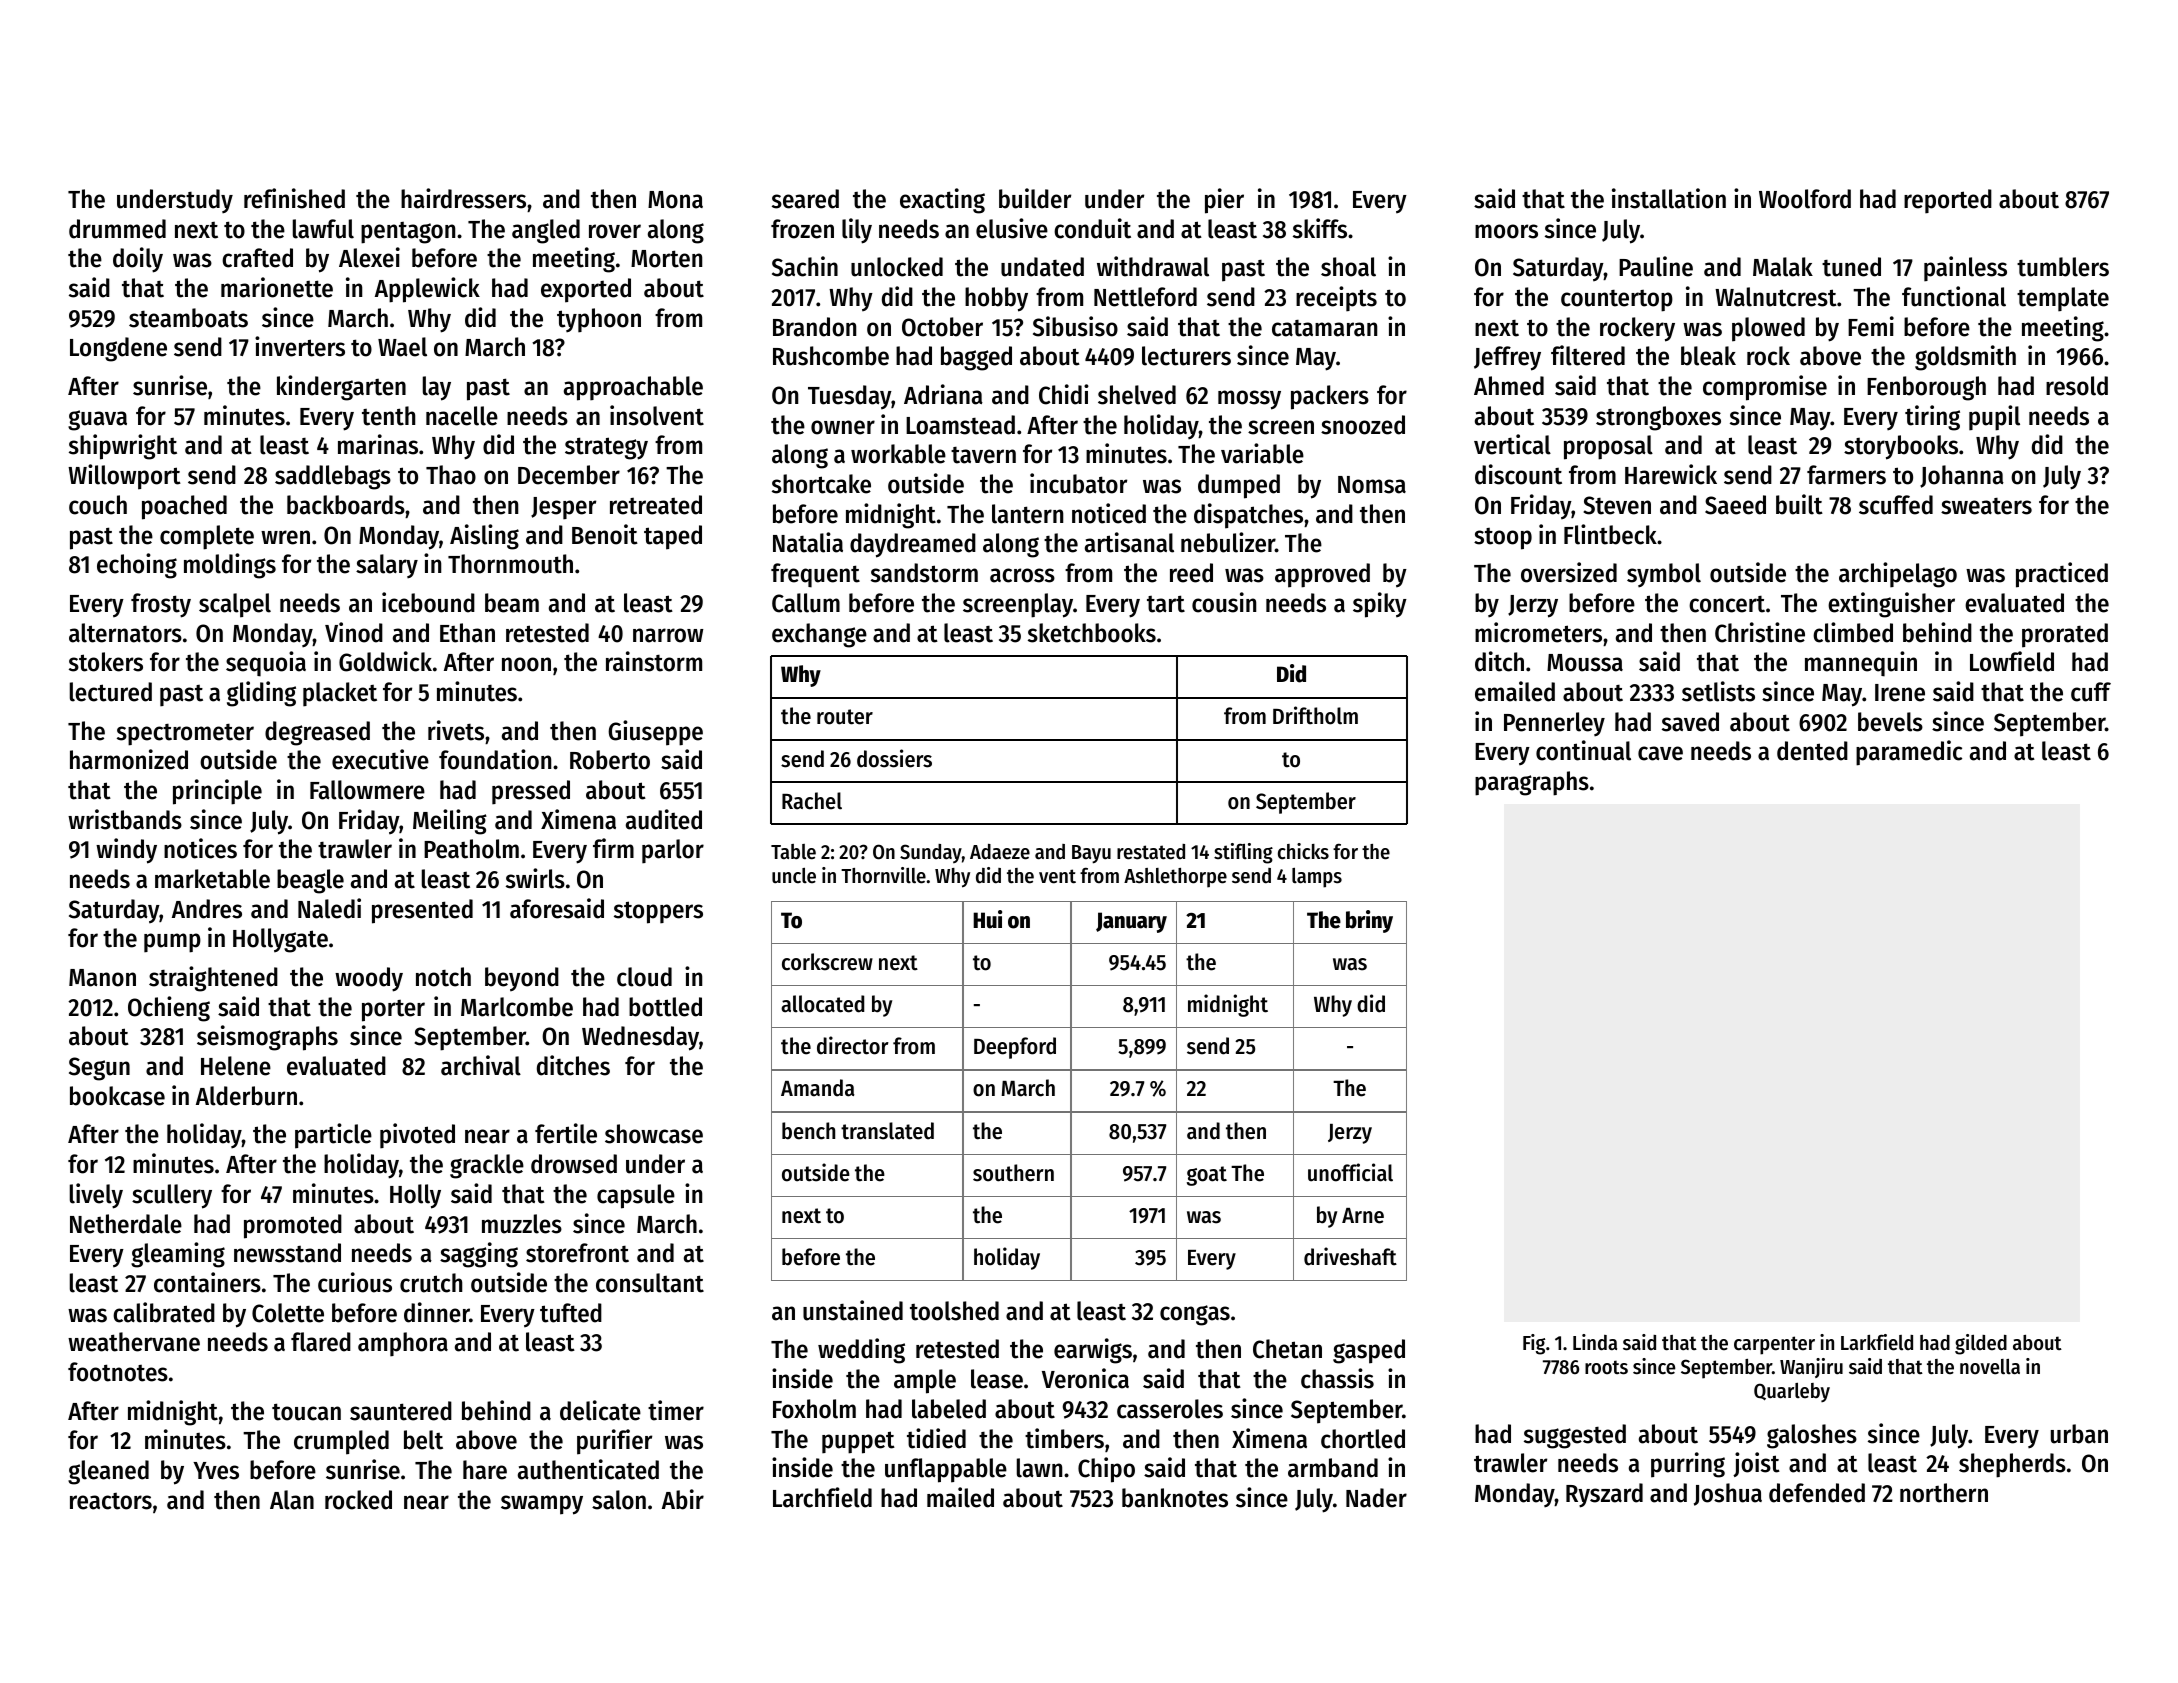 This document has width=2178, height=1683. I want to click on tenth, so click(388, 416).
